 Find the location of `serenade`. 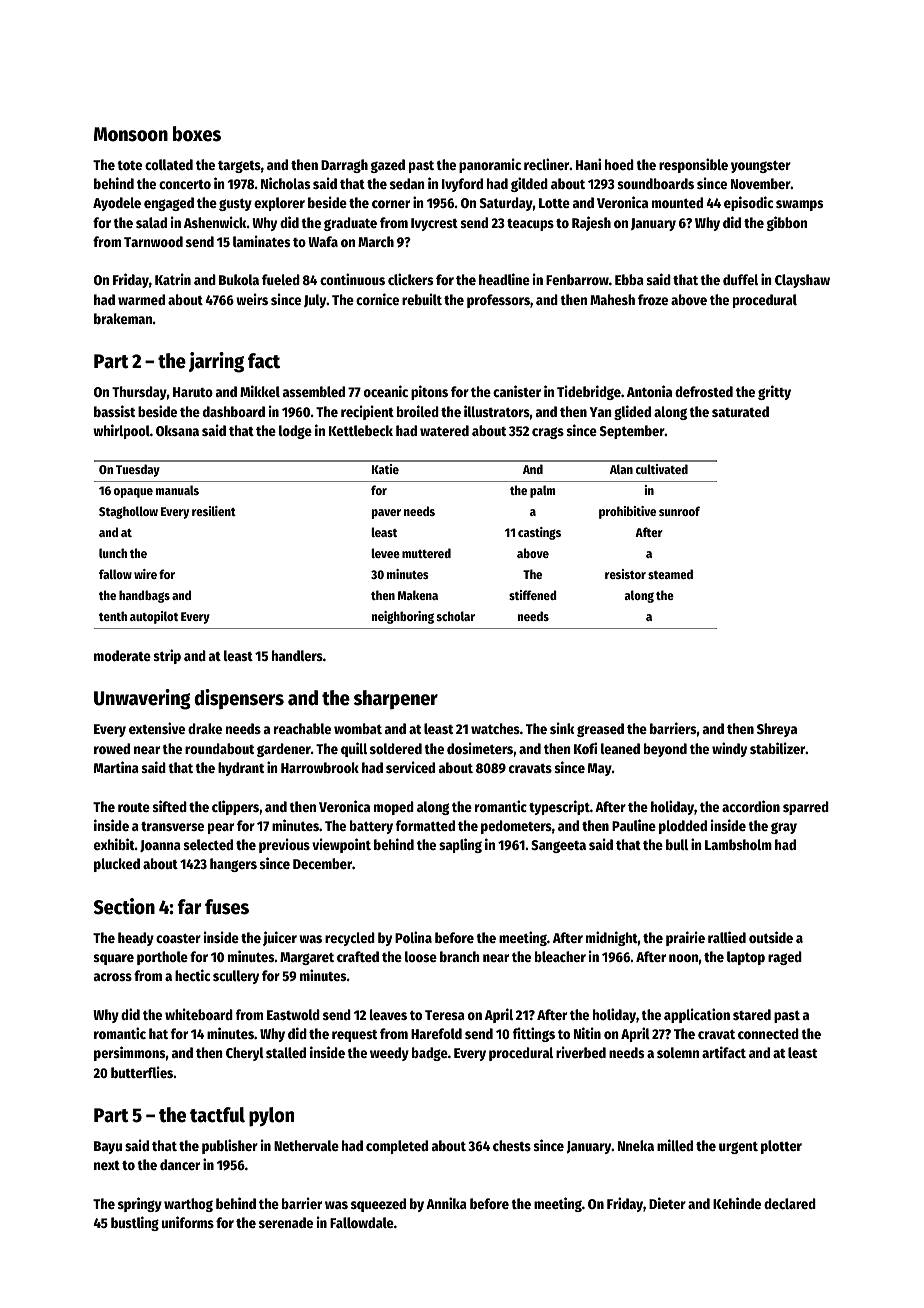

serenade is located at coordinates (286, 1222).
